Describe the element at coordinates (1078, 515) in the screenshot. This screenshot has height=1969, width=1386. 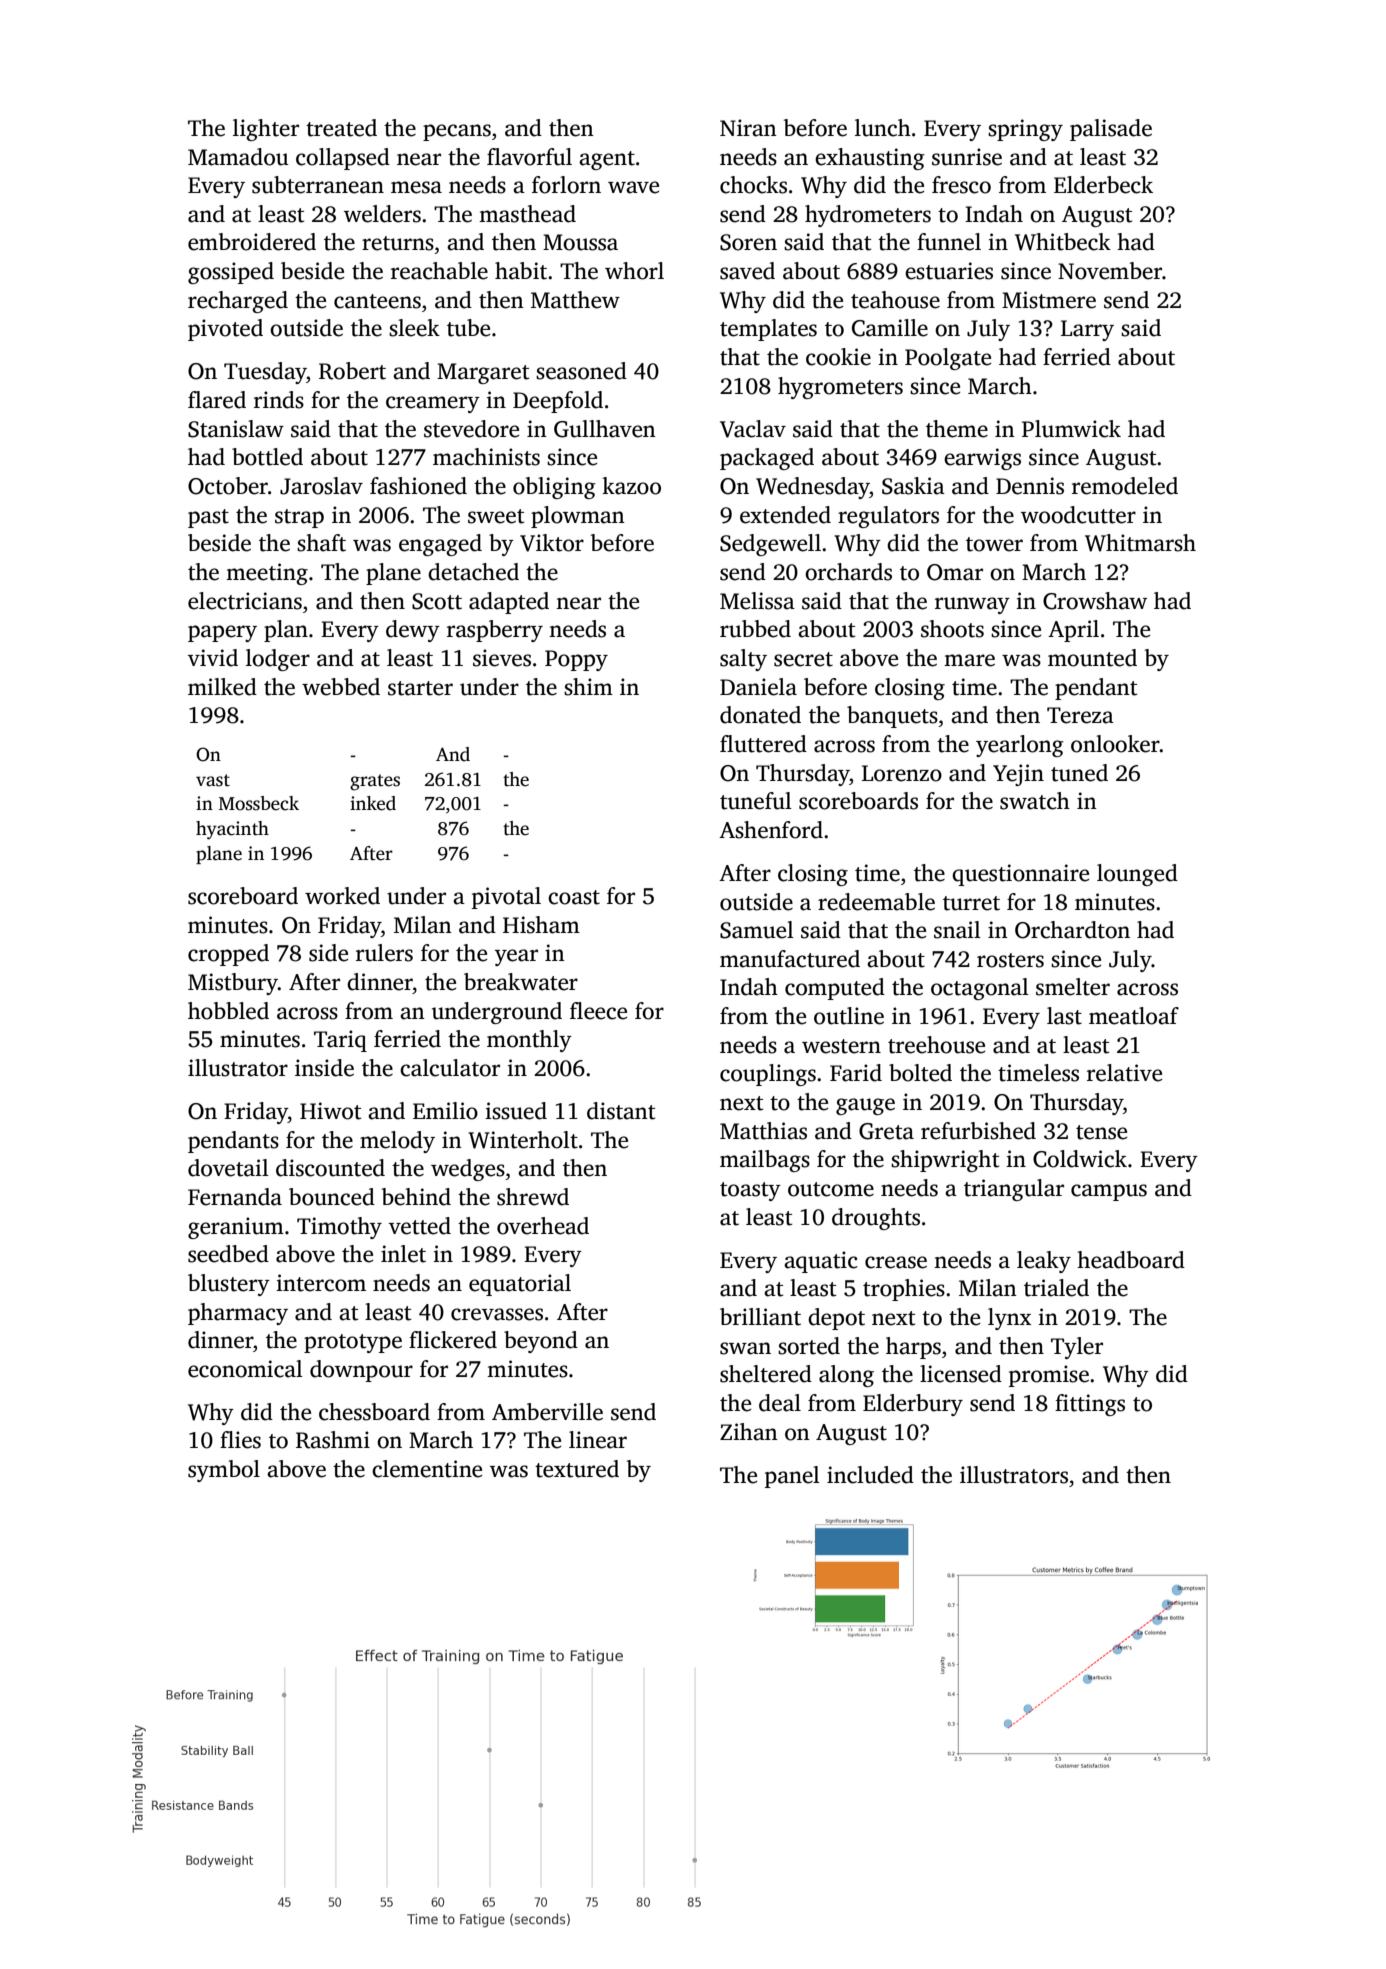
I see `woodcutter` at that location.
